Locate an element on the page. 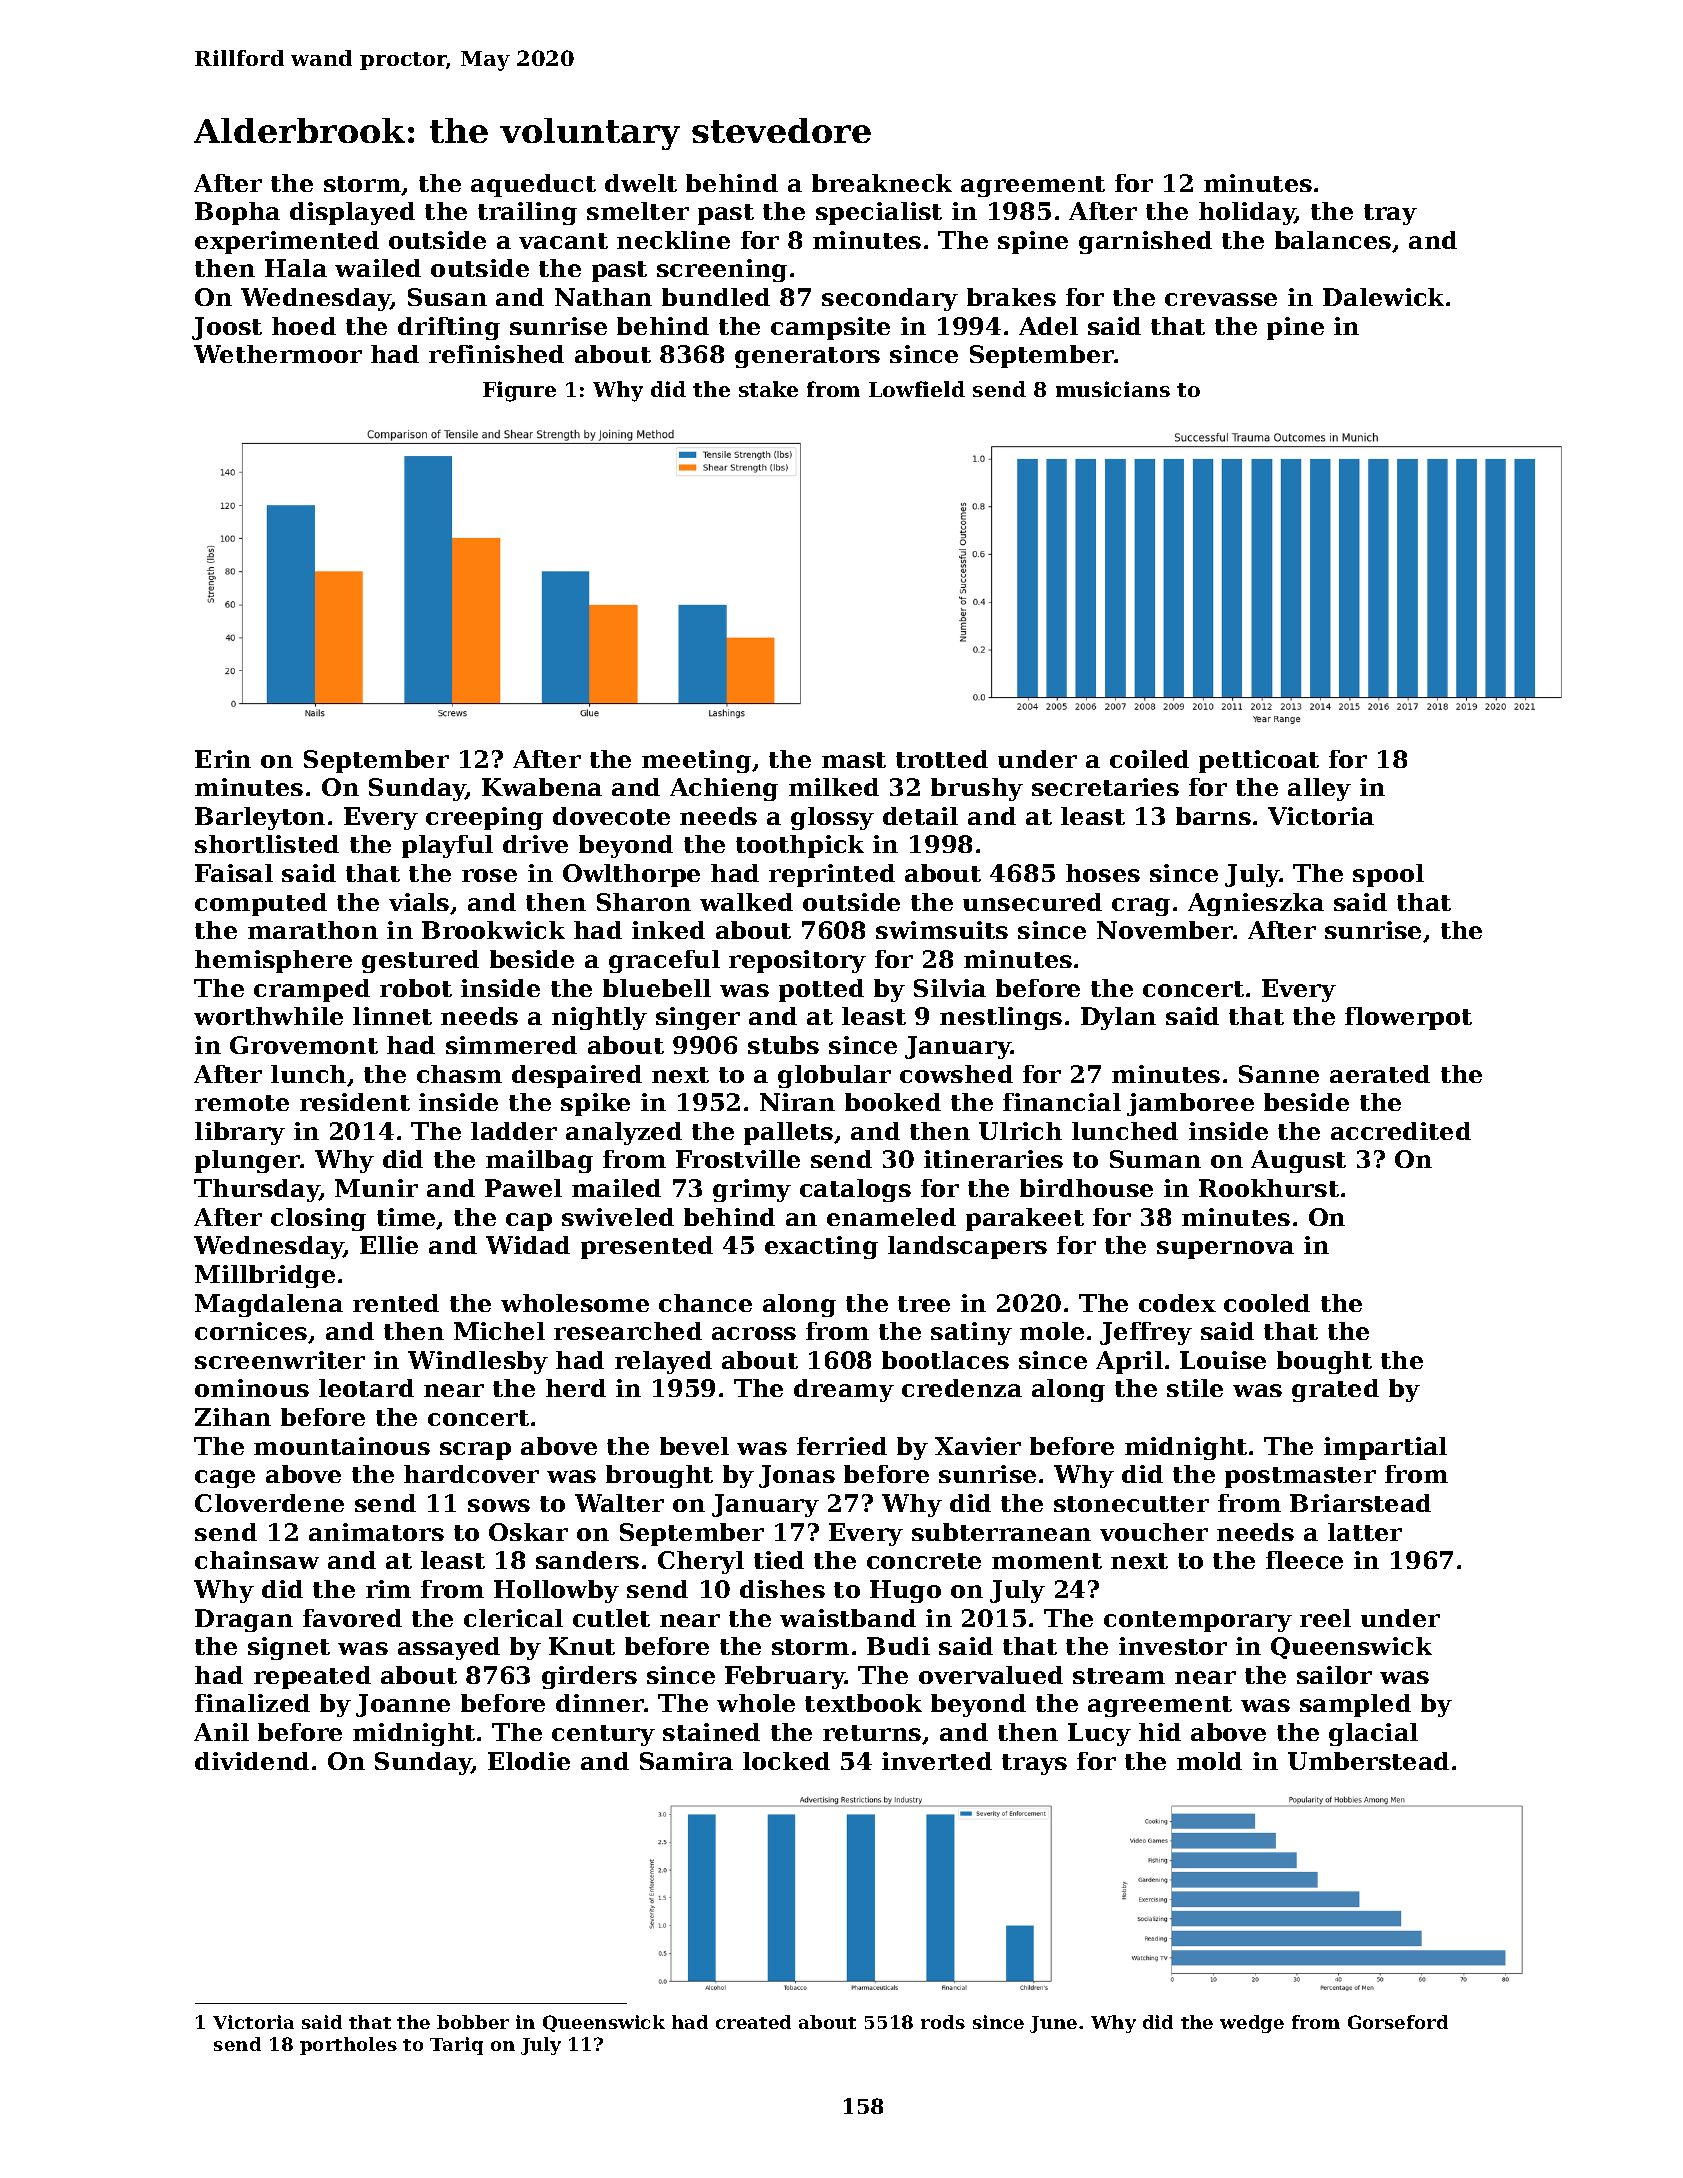 The width and height of the page is (1683, 2178). linnet is located at coordinates (392, 1016).
